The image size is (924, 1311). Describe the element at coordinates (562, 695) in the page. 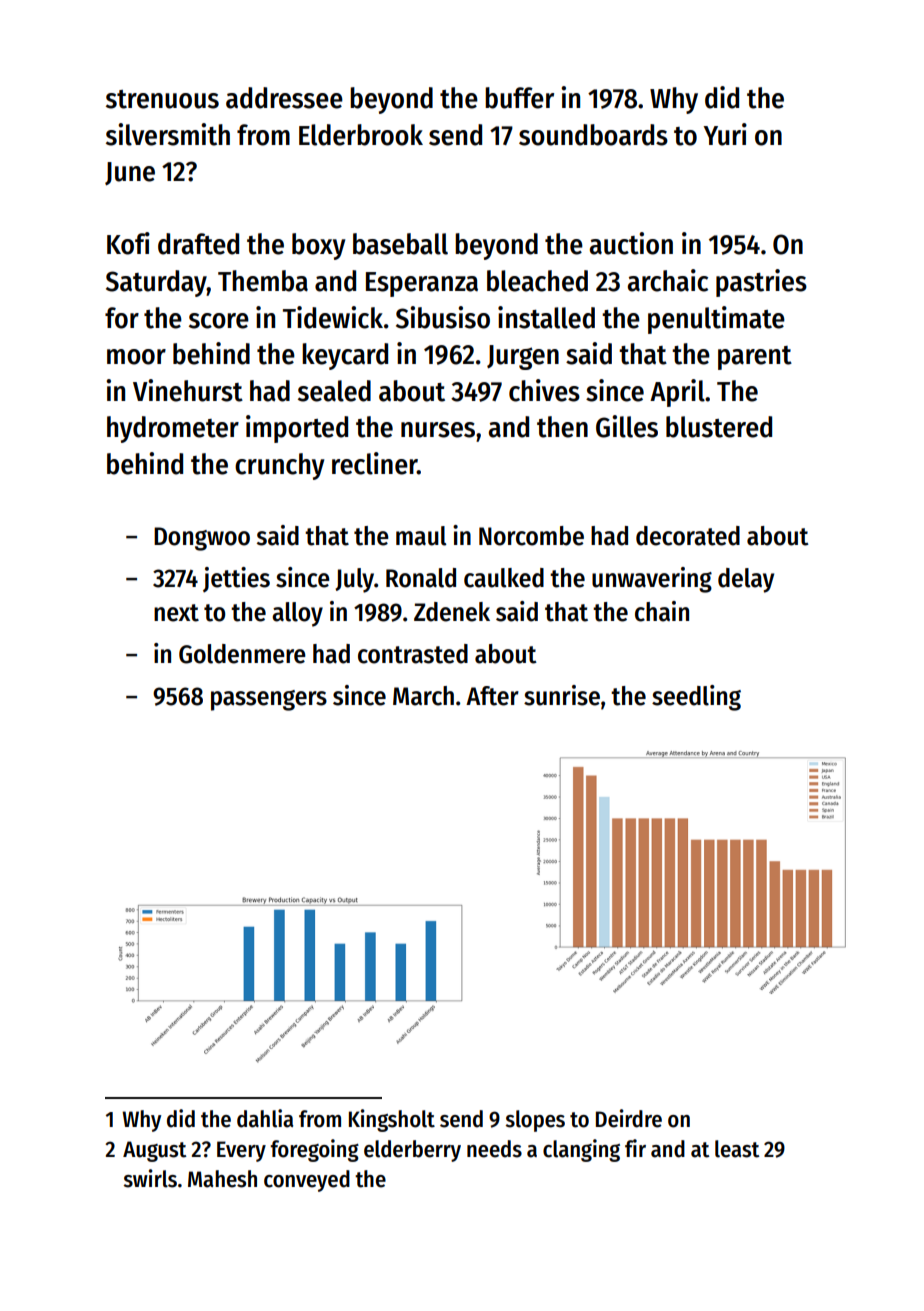

I see `sunrise` at that location.
